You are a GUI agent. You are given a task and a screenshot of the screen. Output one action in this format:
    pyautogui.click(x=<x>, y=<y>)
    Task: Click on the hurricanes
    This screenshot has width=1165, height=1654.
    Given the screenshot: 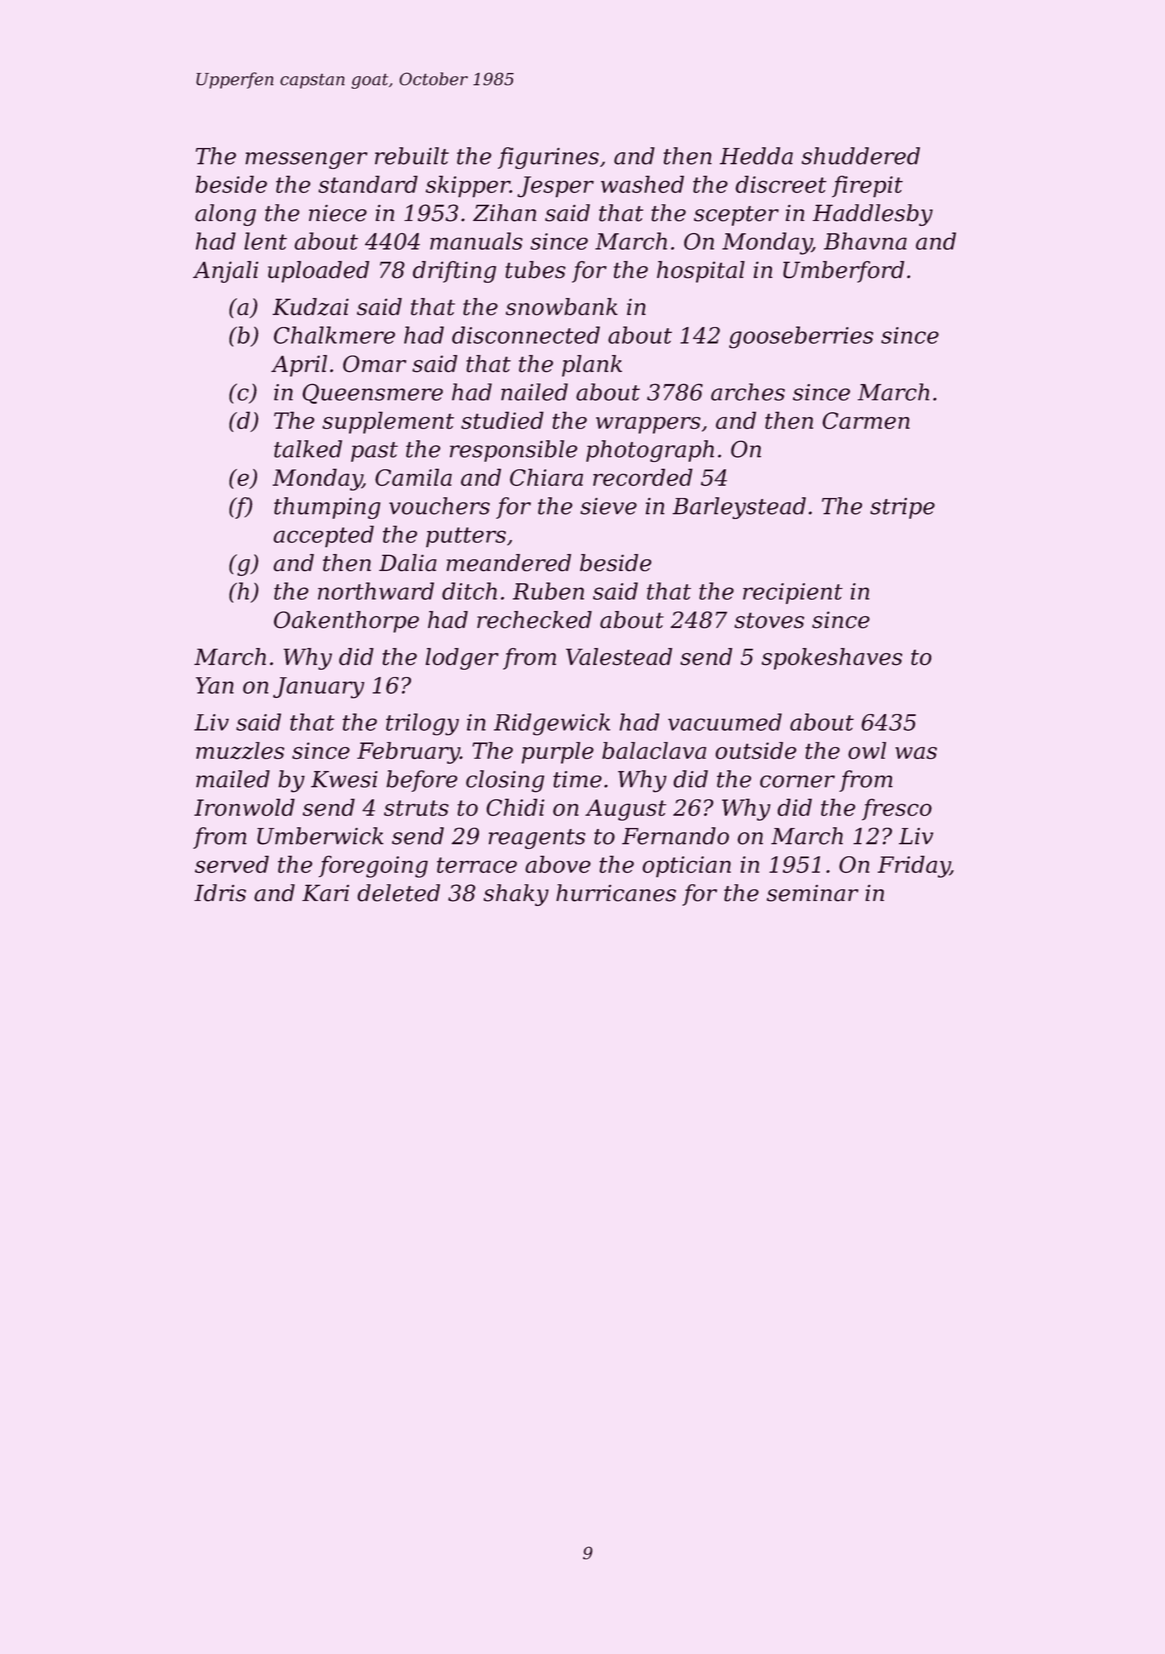 What is the action you would take?
    pyautogui.click(x=616, y=893)
